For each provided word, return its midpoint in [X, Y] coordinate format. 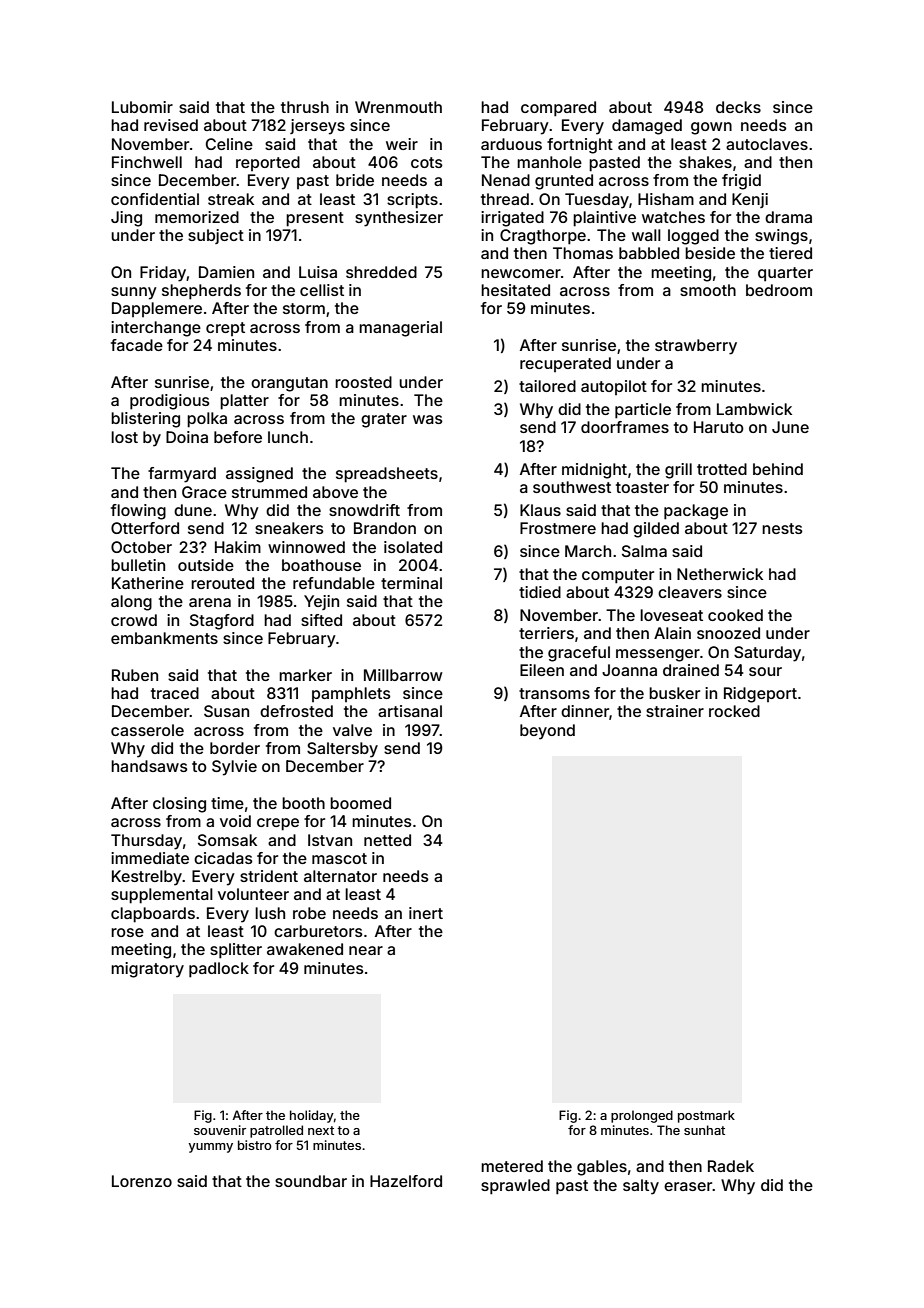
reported [268, 163]
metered [512, 1166]
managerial [400, 329]
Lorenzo [142, 1181]
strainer [675, 711]
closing [179, 805]
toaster [642, 487]
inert [426, 913]
